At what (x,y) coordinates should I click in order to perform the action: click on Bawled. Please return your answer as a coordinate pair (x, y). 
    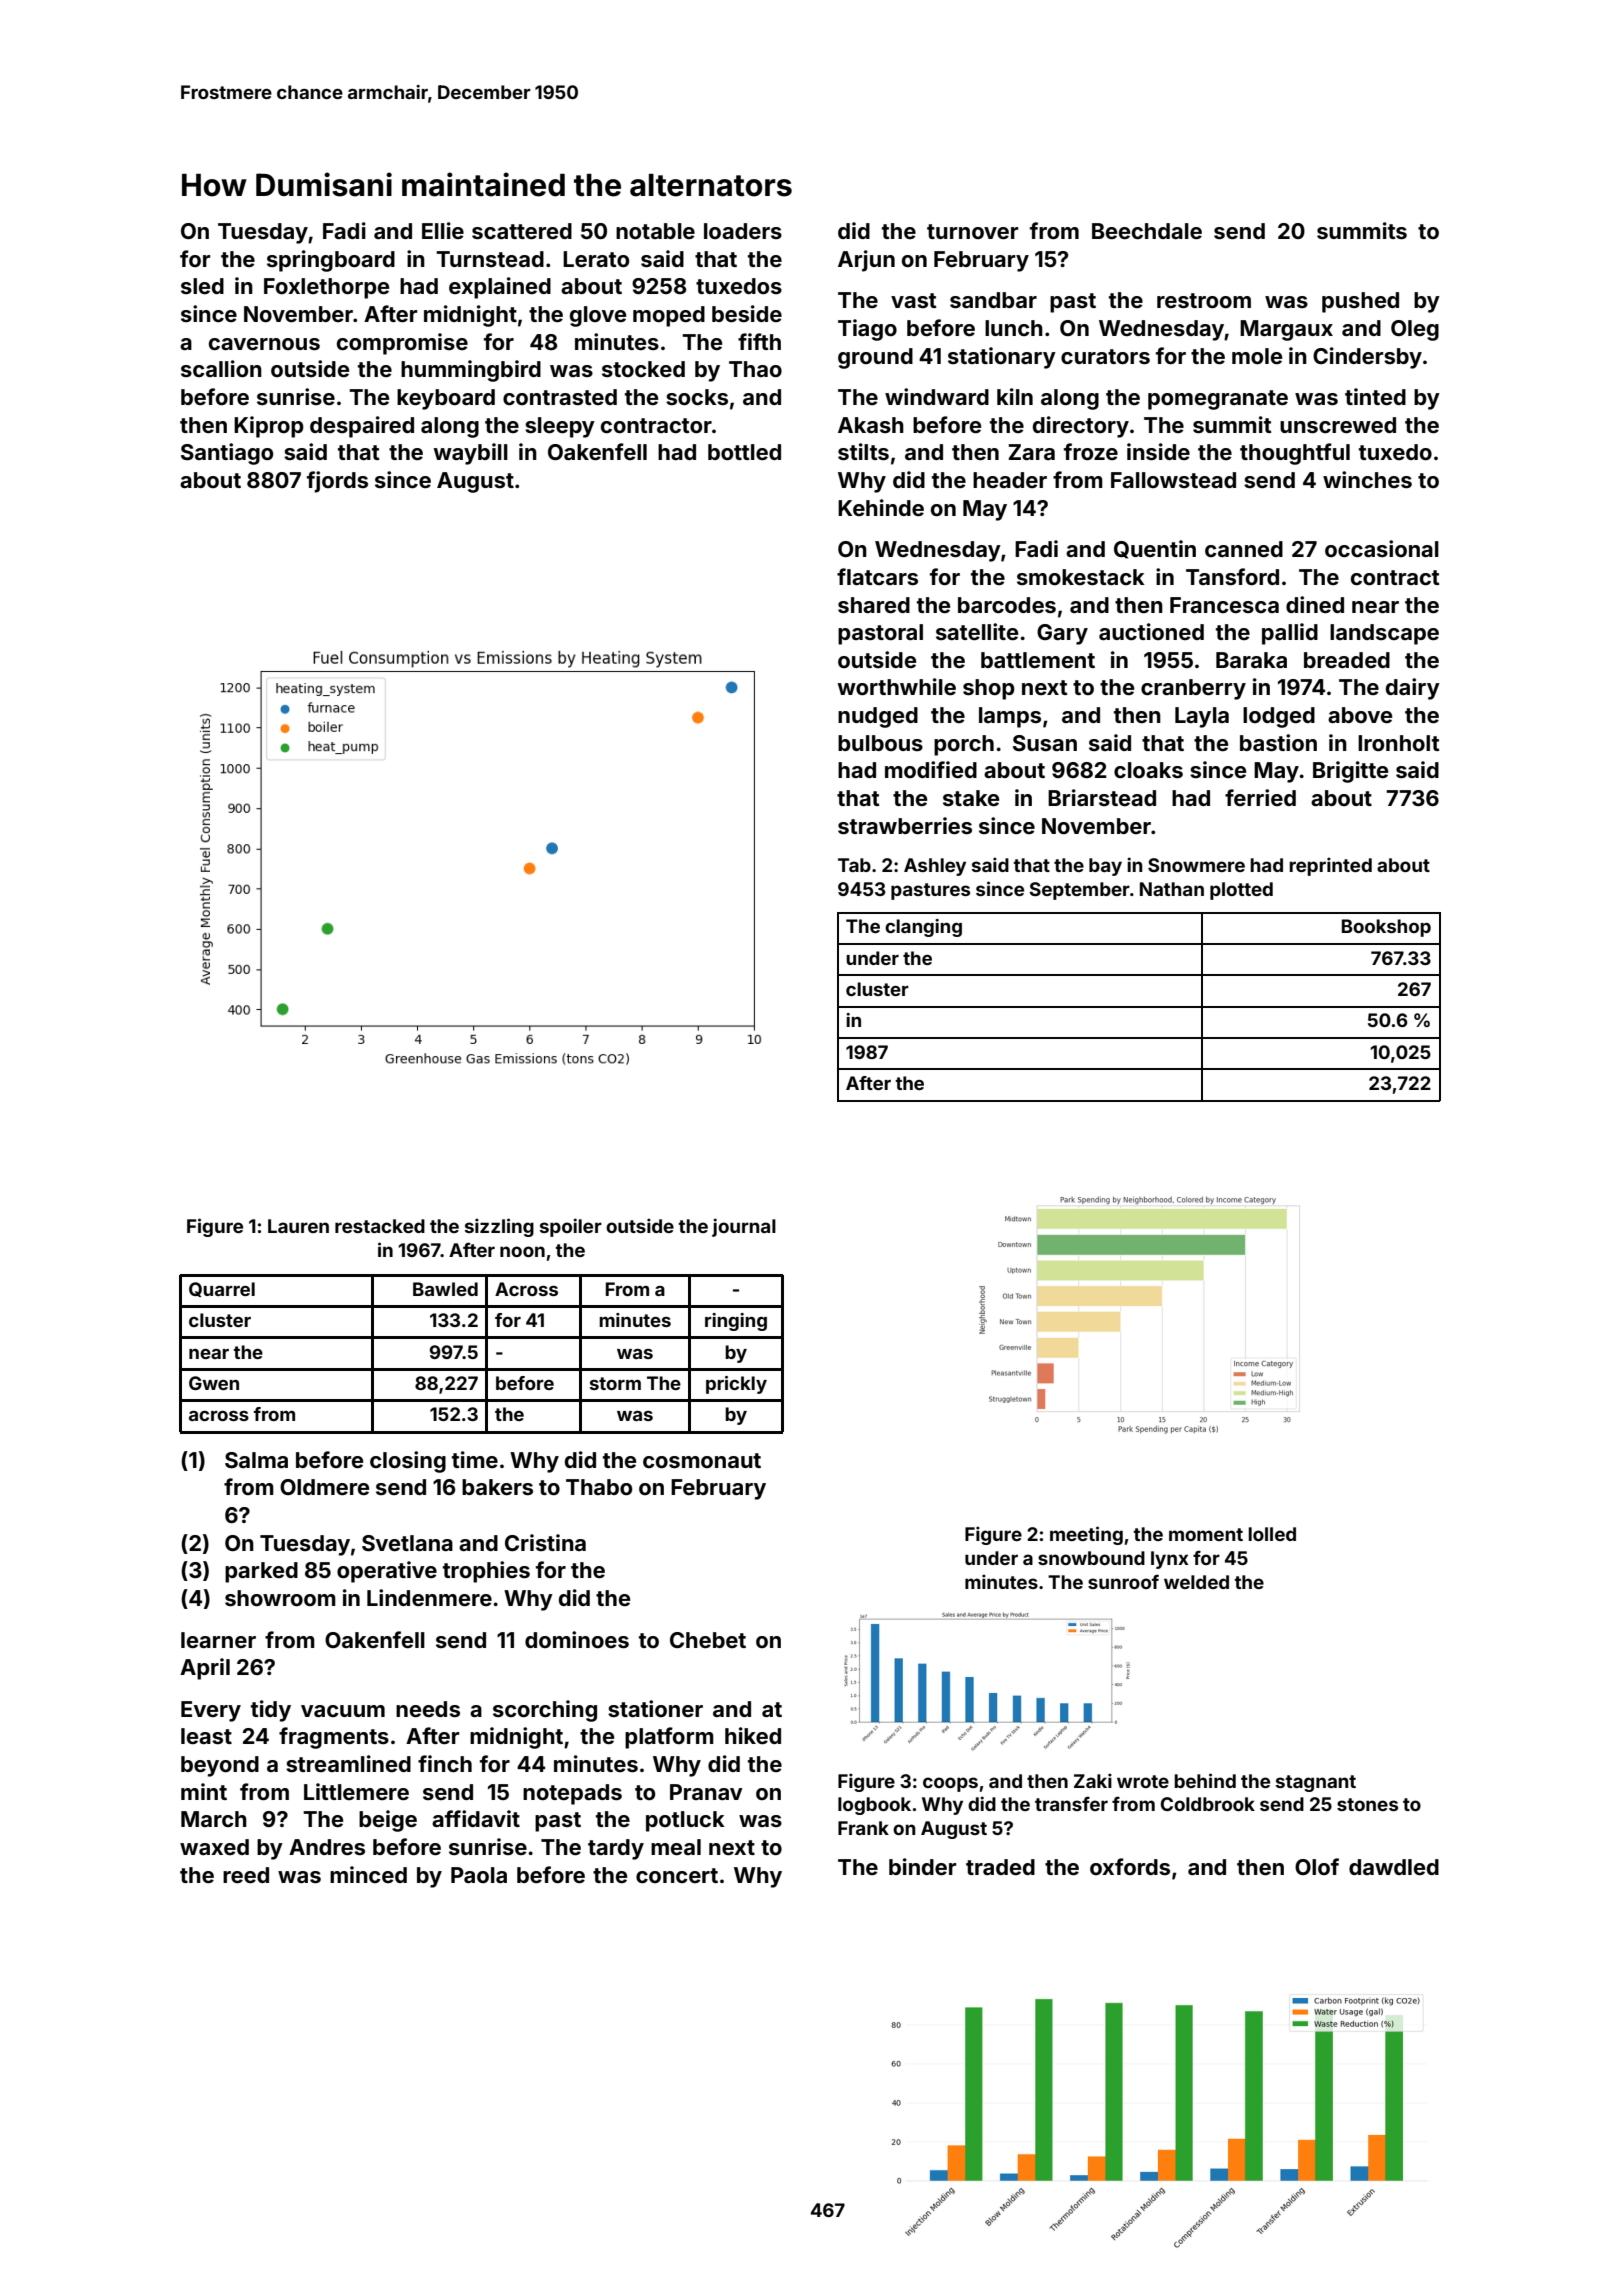
    Looking at the image, I should click on (445, 1289).
